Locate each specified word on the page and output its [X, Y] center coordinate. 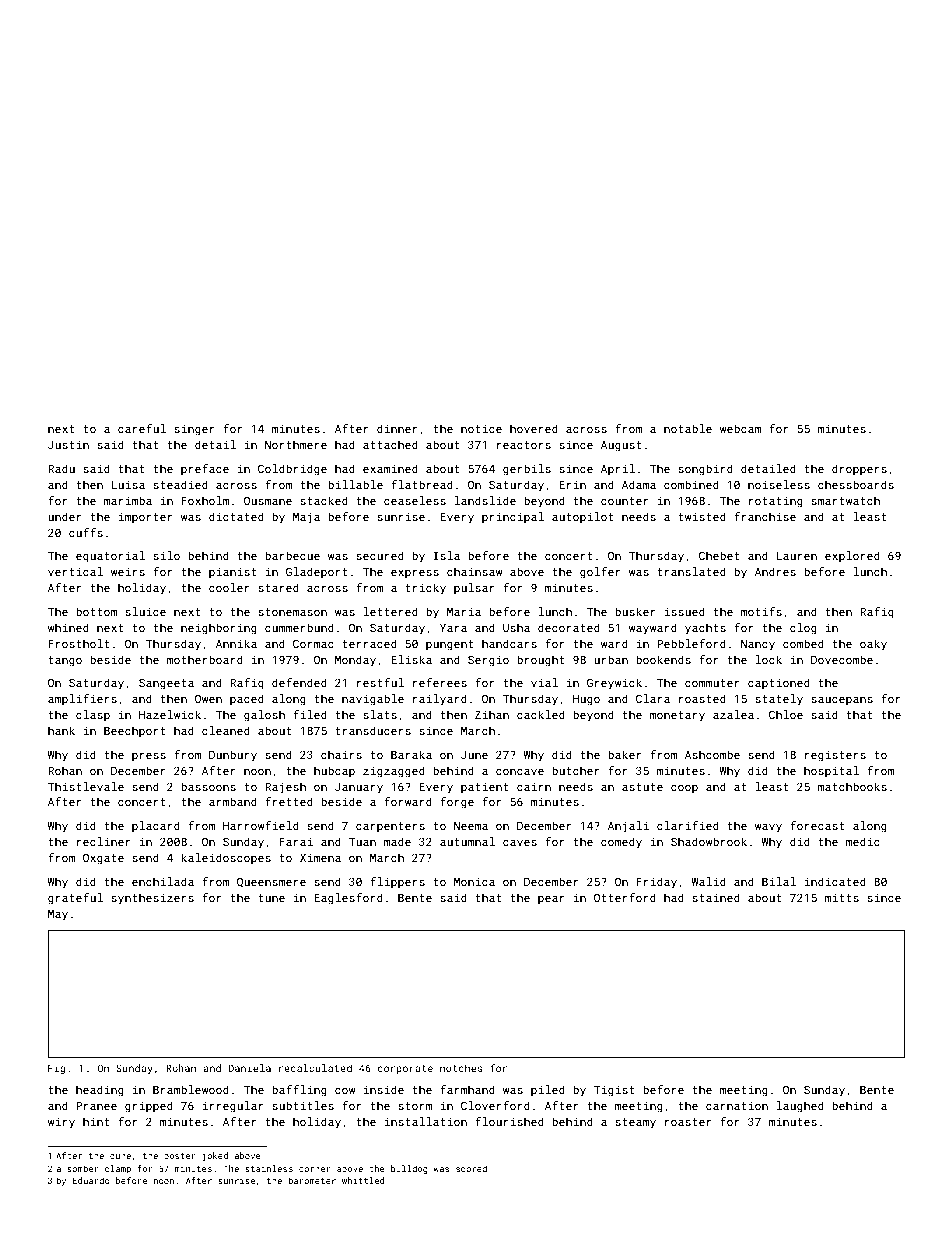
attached [390, 444]
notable [688, 428]
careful [142, 428]
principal [513, 517]
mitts [842, 897]
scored [471, 1168]
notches [461, 1068]
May [58, 915]
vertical [75, 571]
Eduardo [91, 1180]
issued [684, 611]
